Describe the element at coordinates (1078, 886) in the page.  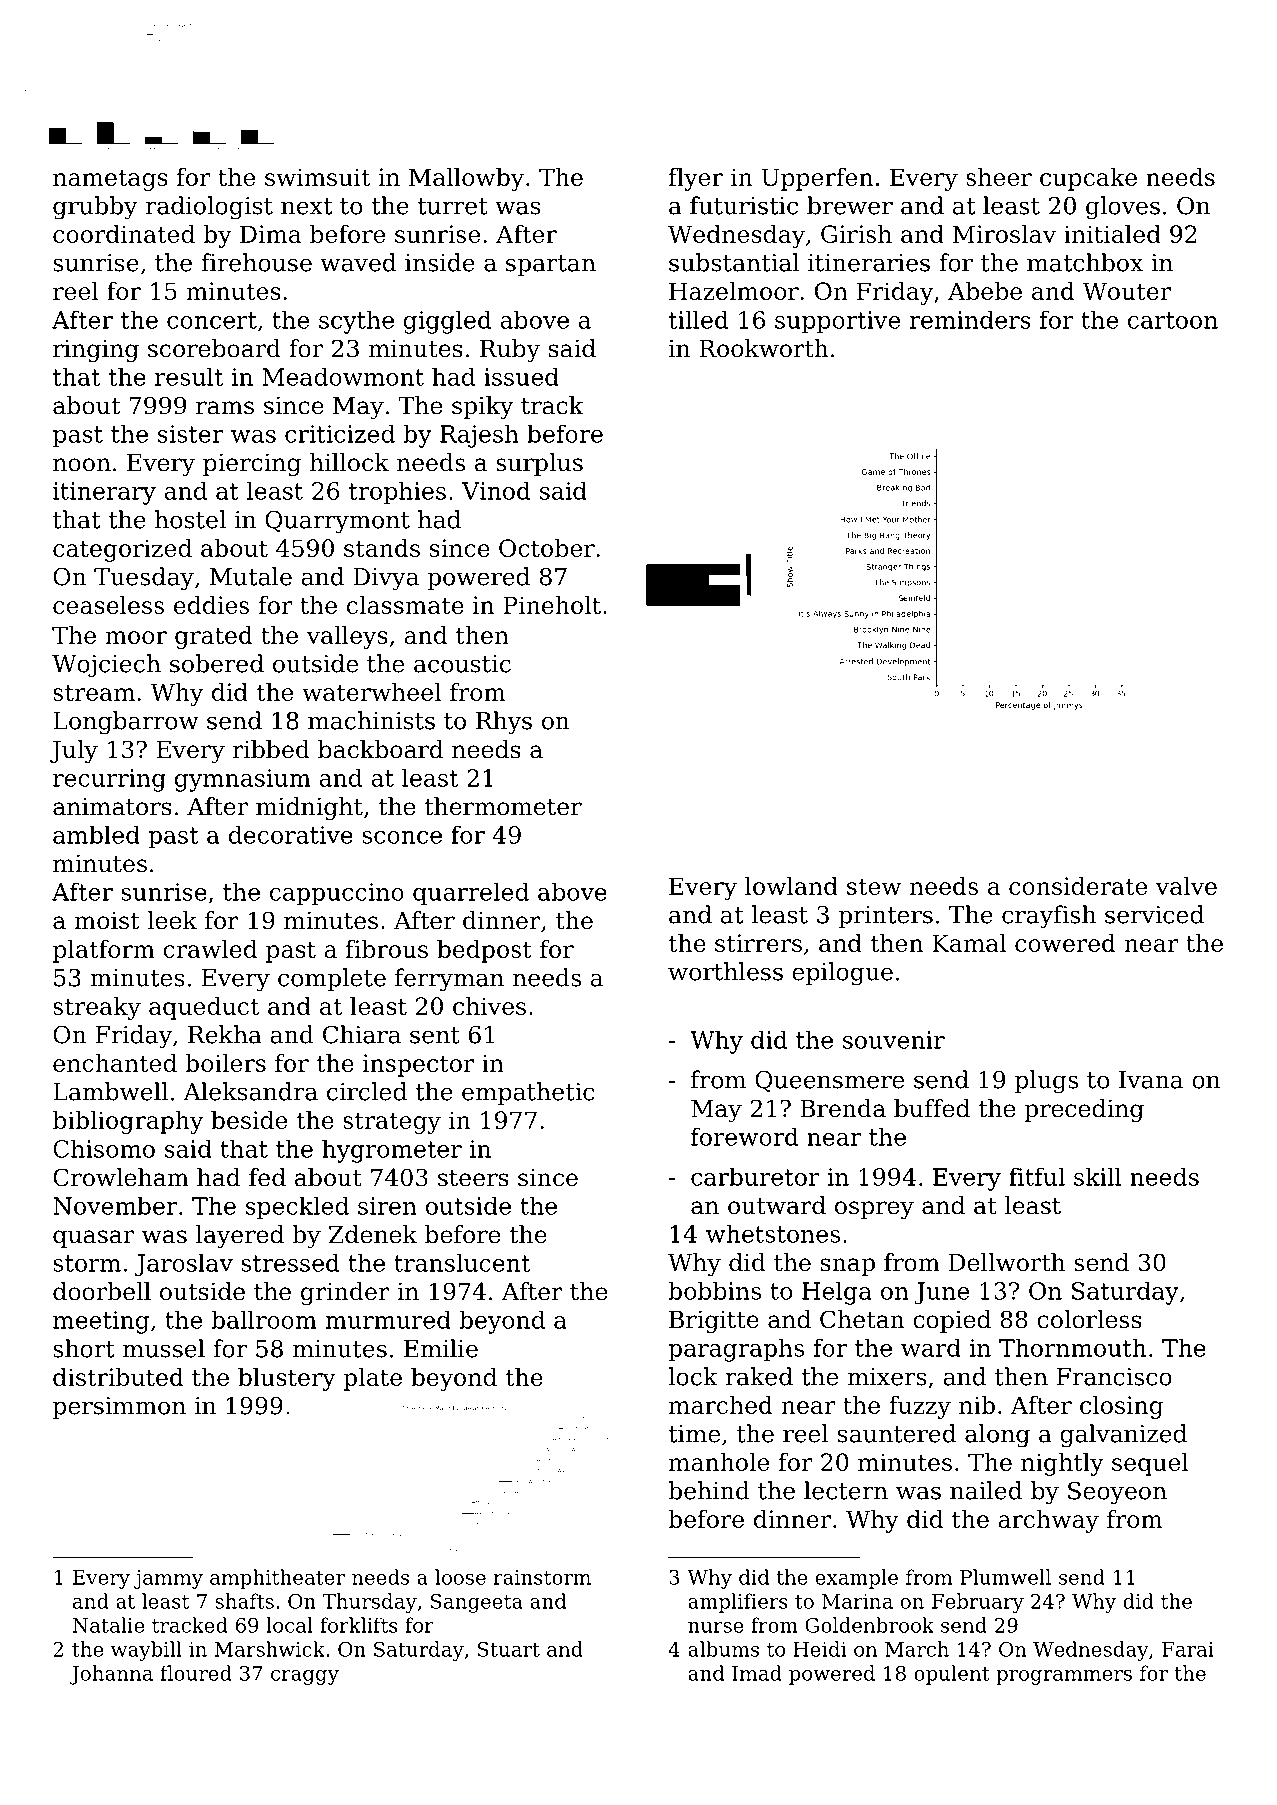
I see `considerate` at that location.
